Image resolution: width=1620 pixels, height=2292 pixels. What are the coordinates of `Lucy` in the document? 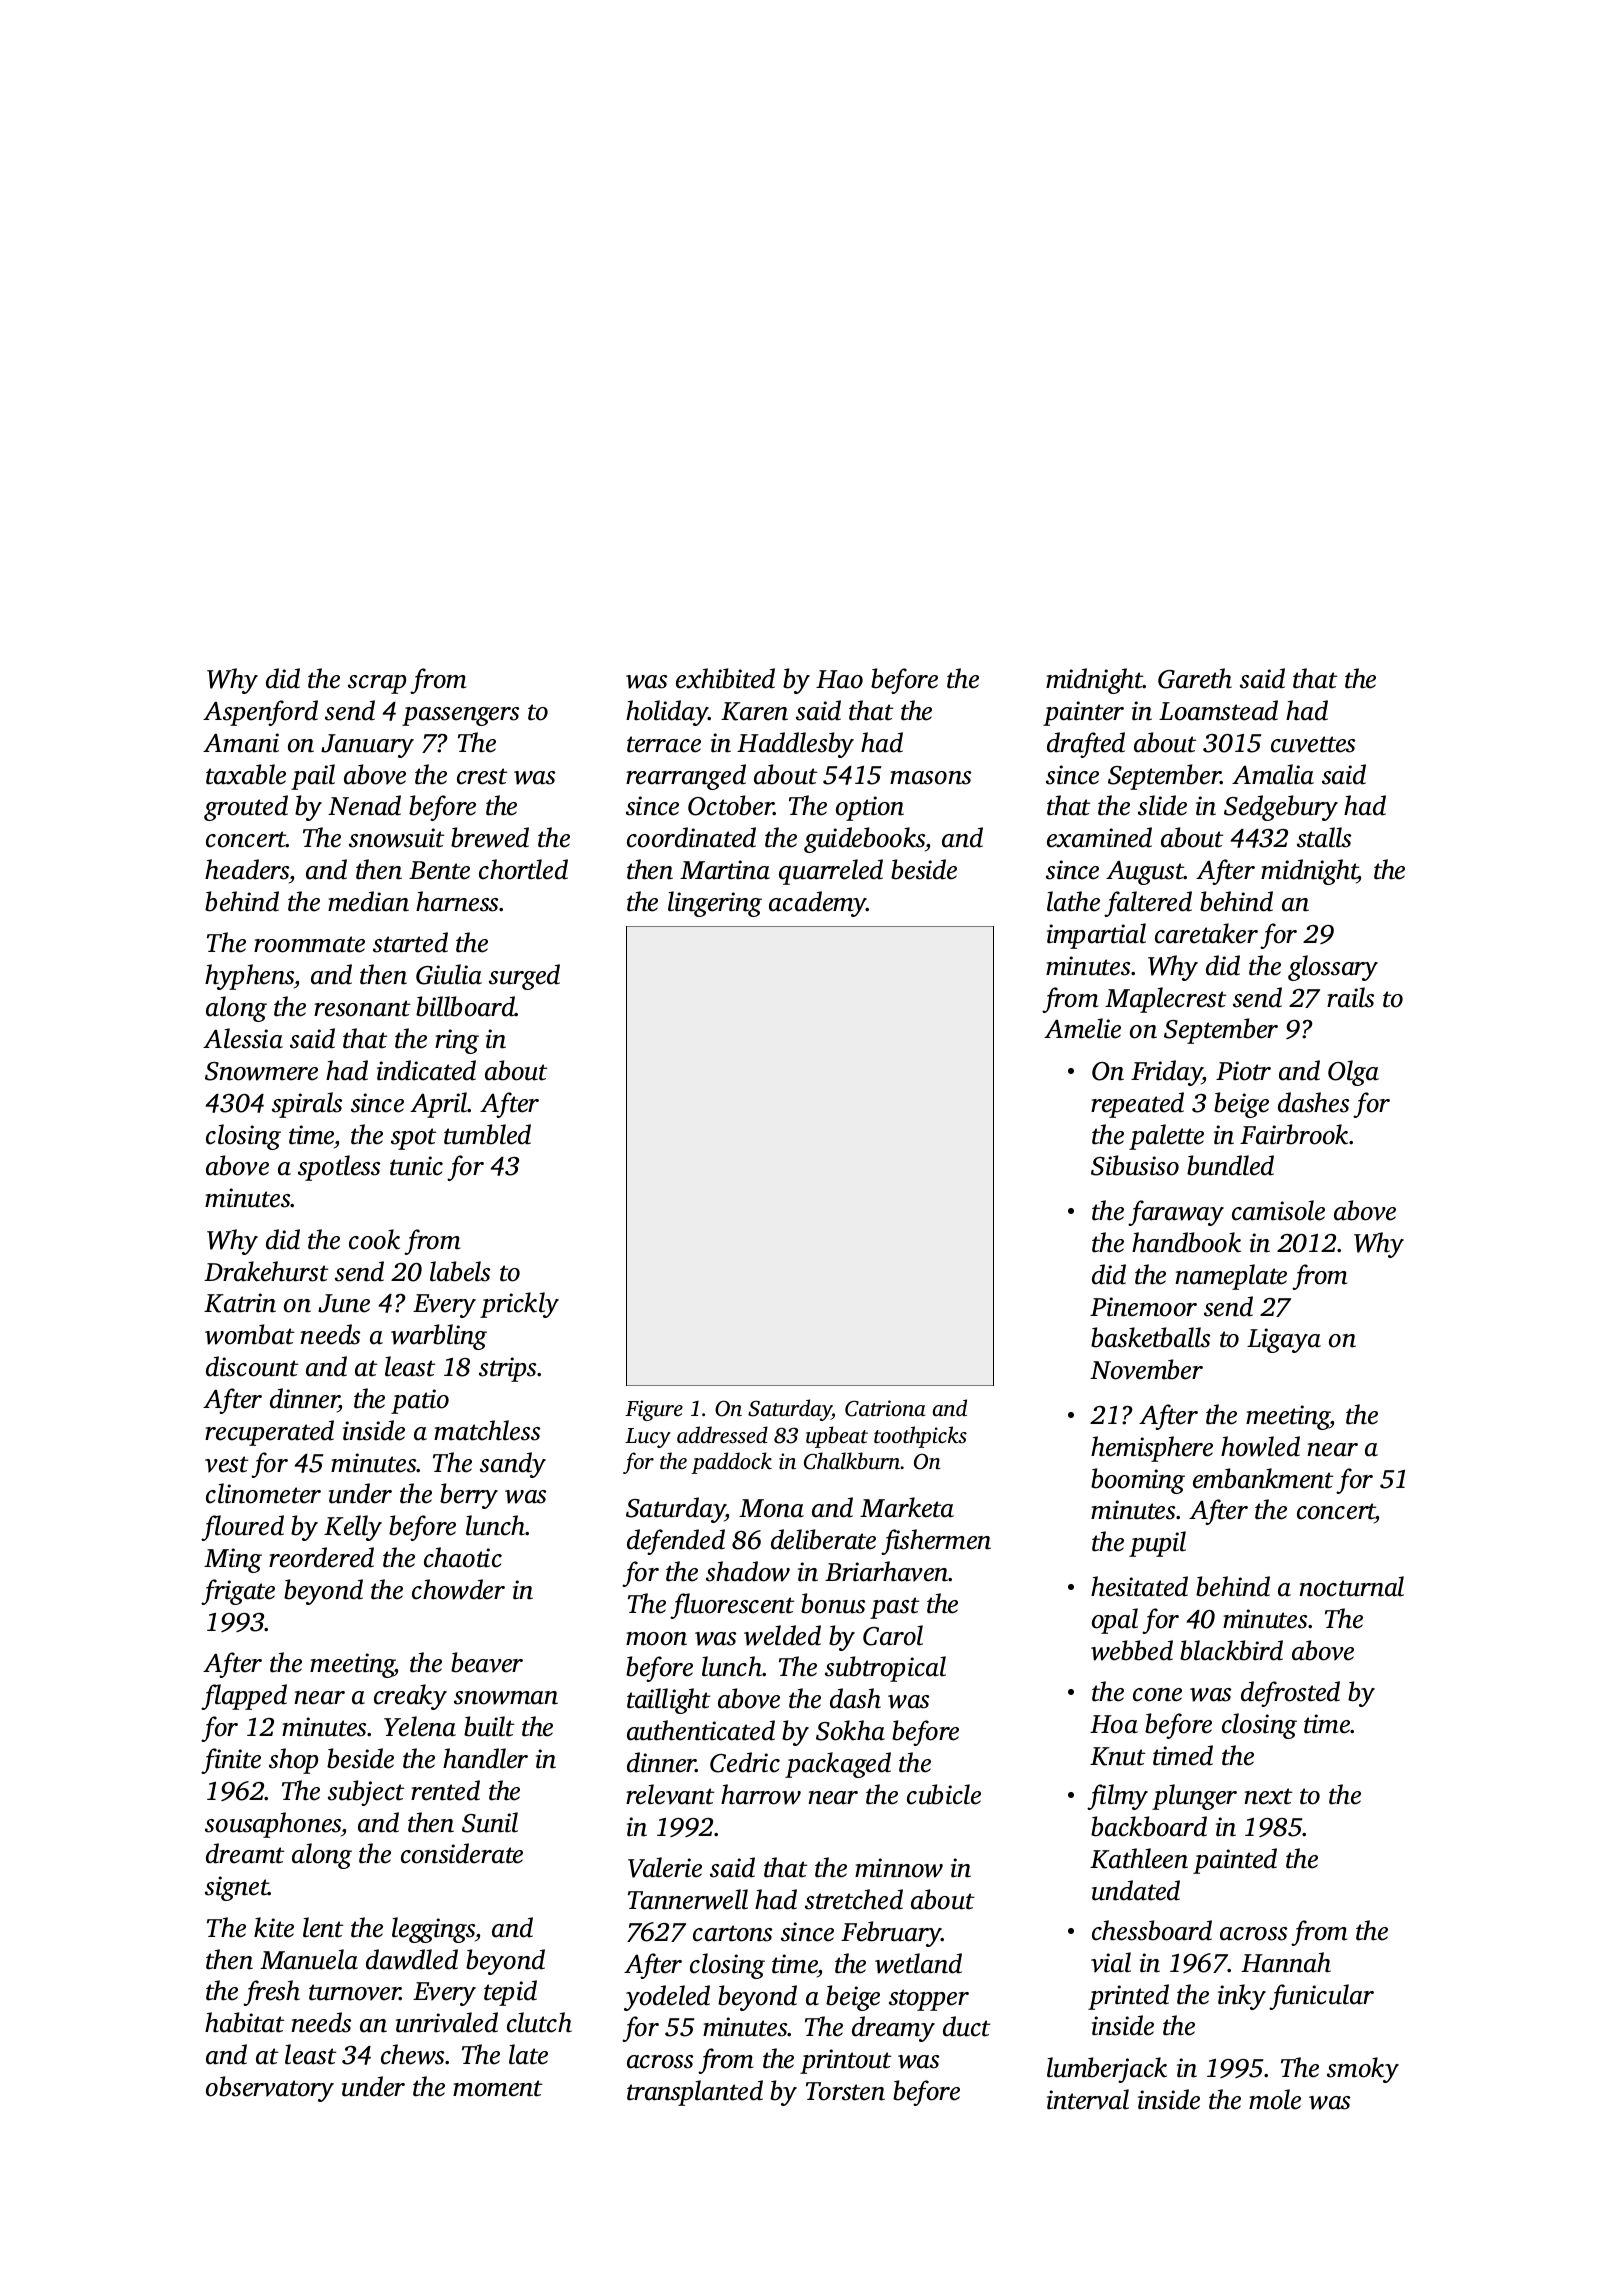 It's located at (648, 1438).
